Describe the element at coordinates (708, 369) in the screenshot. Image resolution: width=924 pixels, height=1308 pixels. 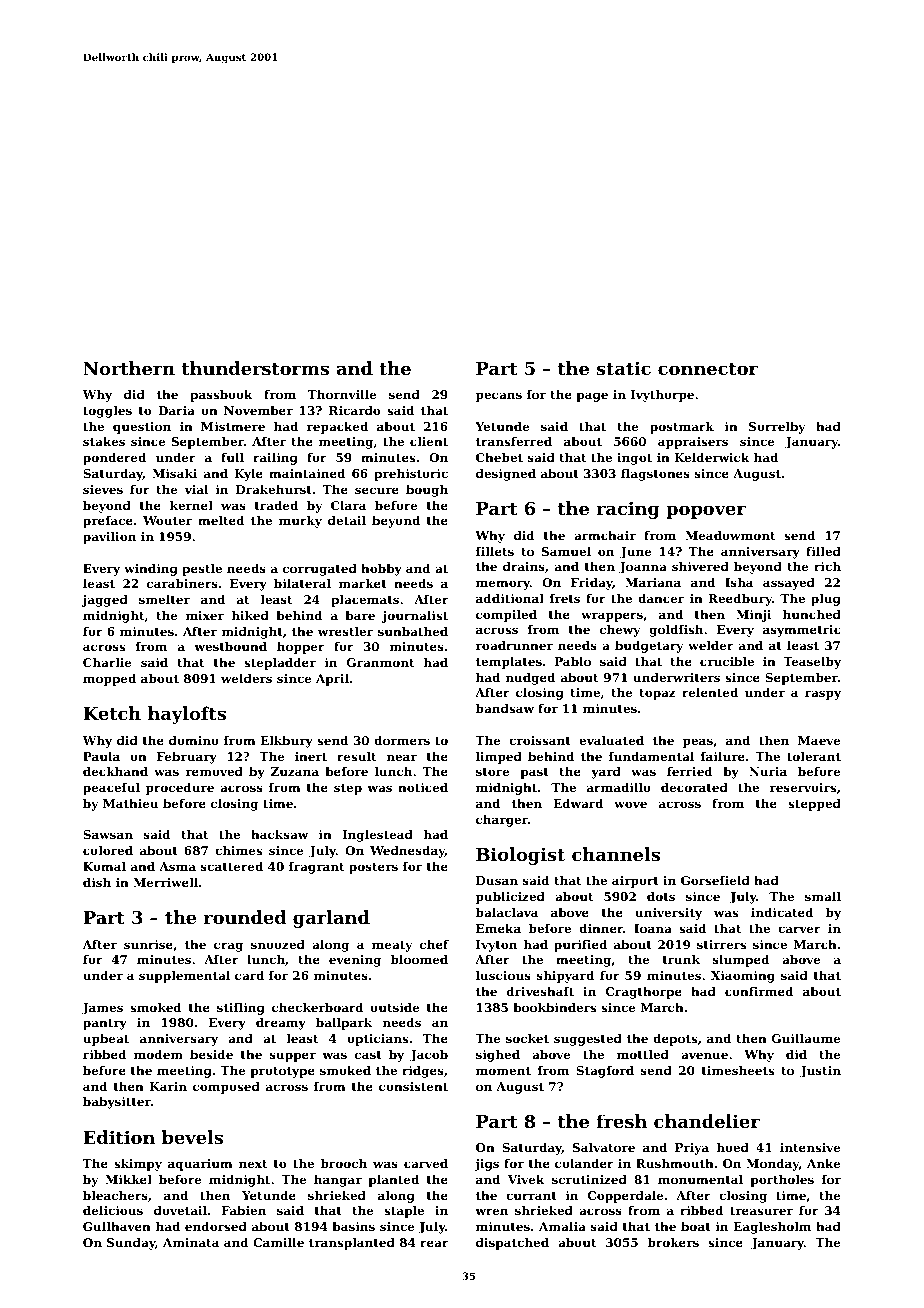
I see `connector` at that location.
